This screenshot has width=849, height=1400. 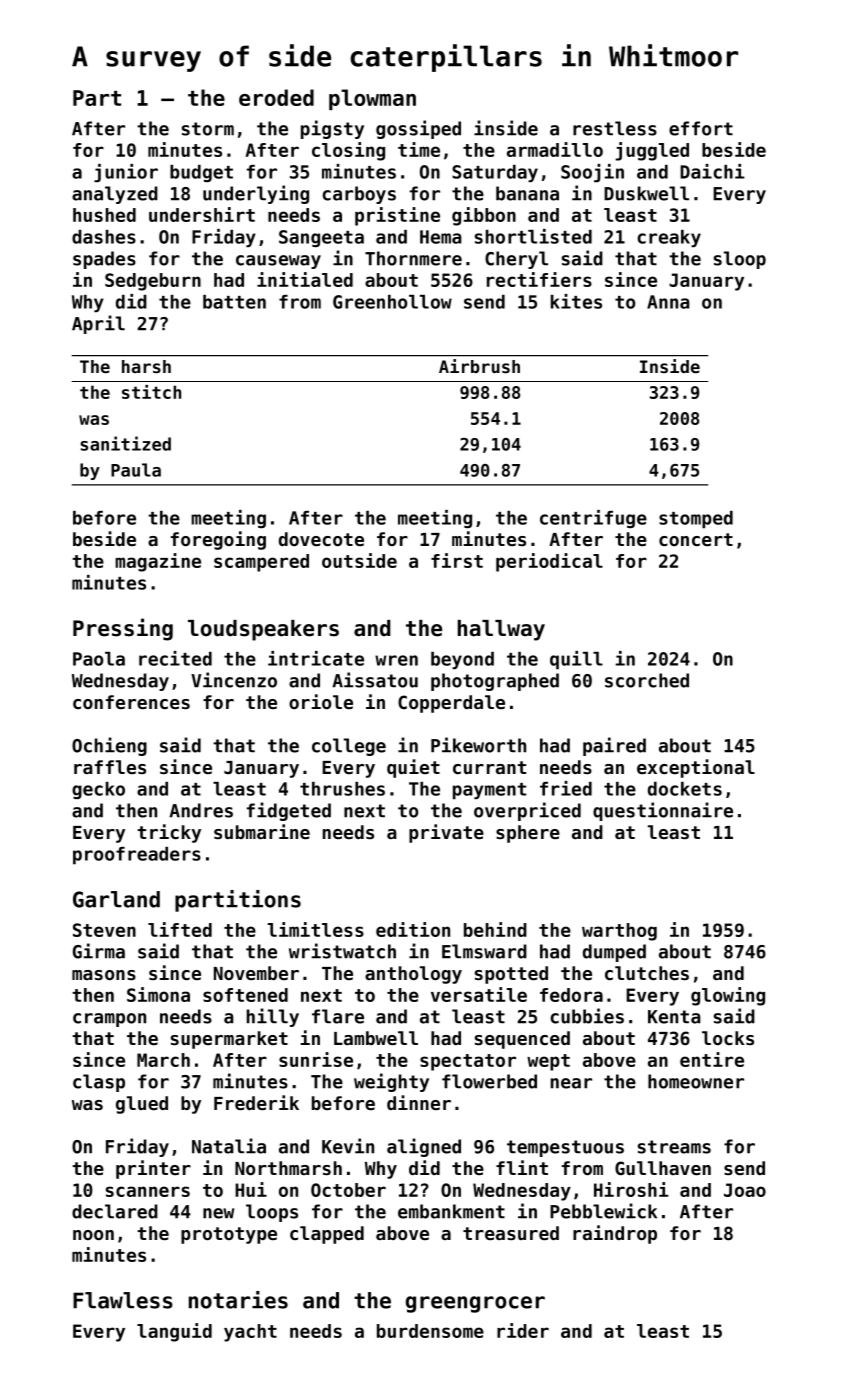 What do you see at coordinates (728, 996) in the screenshot?
I see `glowing` at bounding box center [728, 996].
